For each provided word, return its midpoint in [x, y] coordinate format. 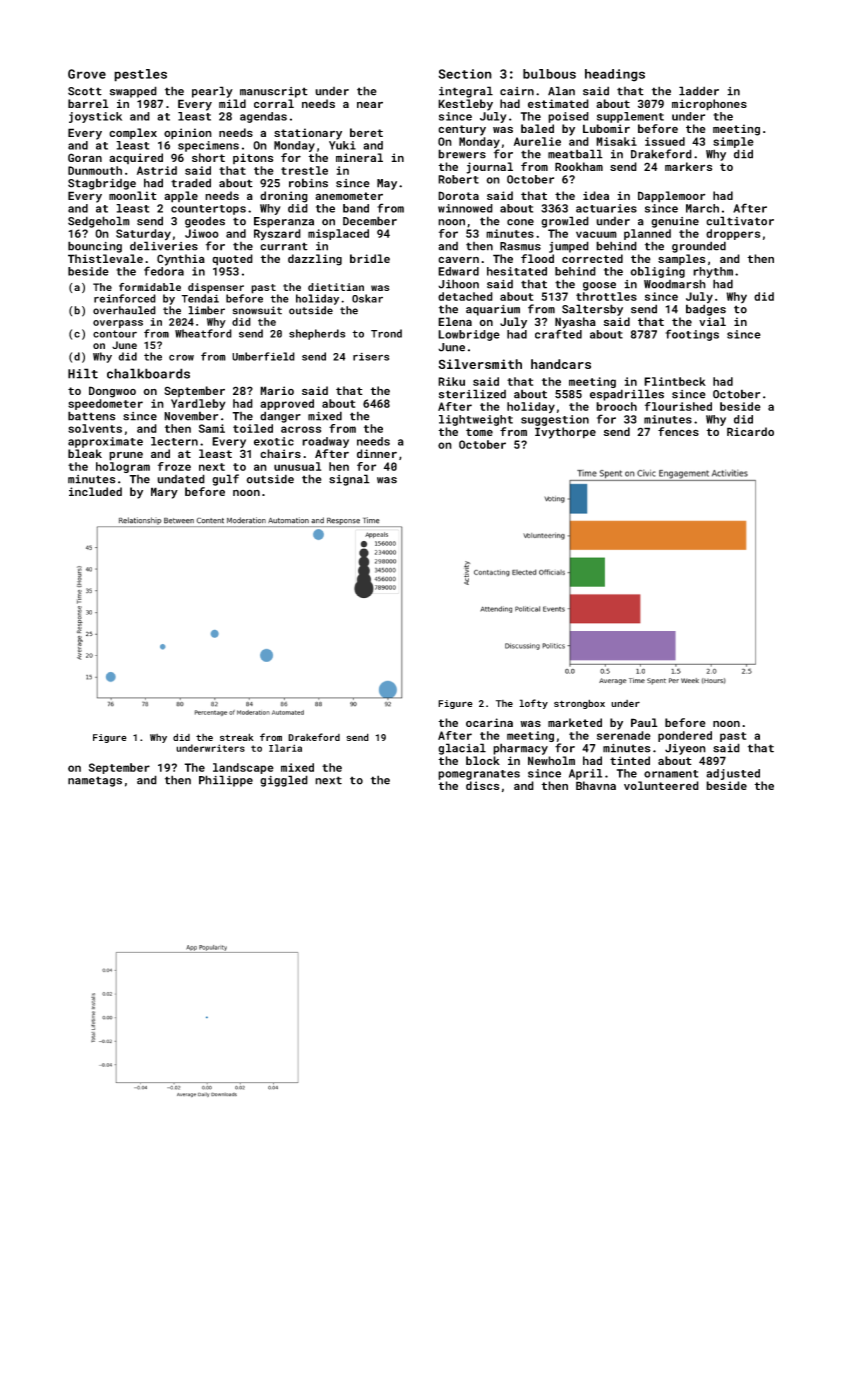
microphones [709, 105]
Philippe [226, 781]
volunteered [661, 785]
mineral [359, 157]
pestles [140, 75]
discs [482, 785]
